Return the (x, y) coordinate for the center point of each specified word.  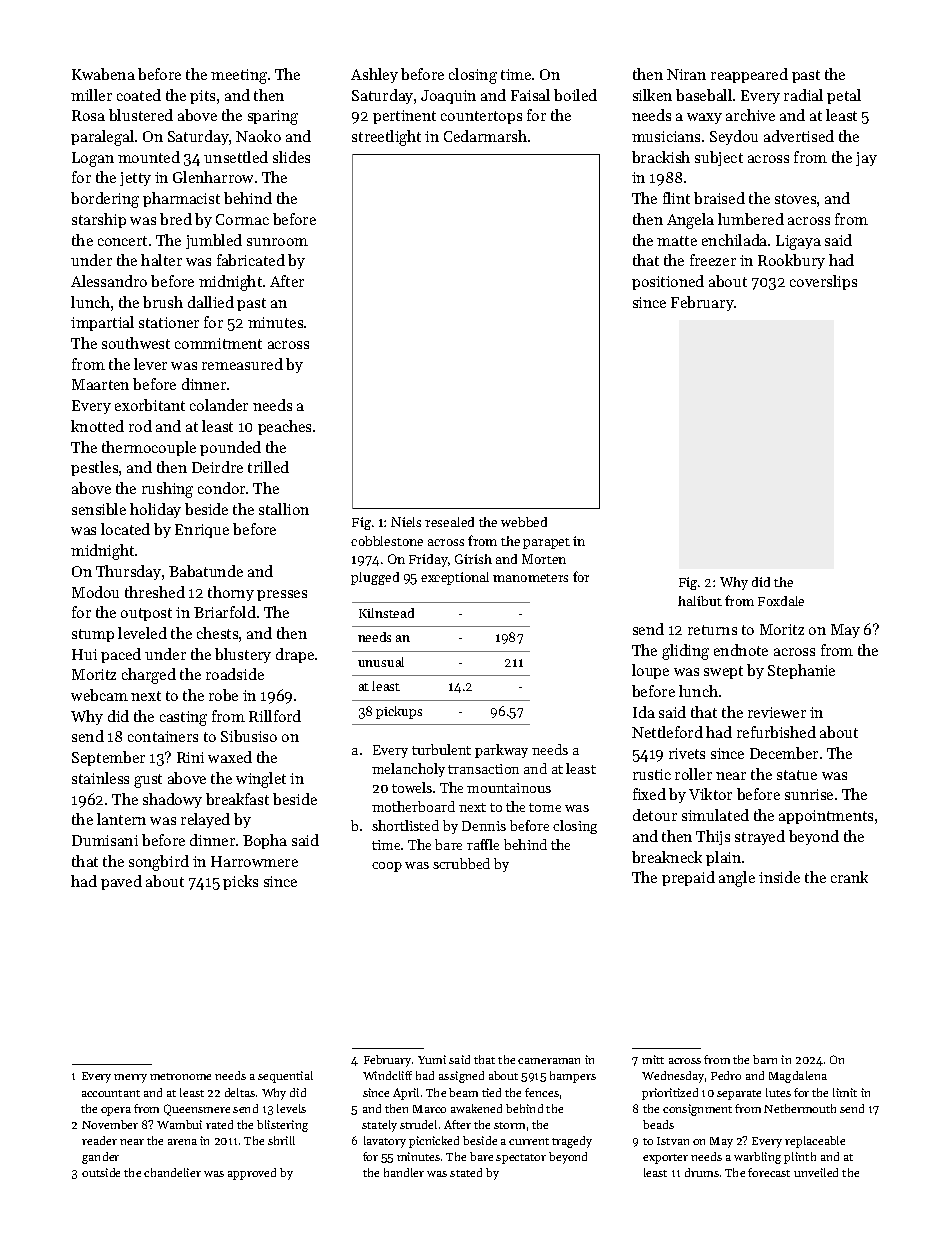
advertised (799, 136)
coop (387, 867)
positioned (668, 282)
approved (252, 1174)
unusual (381, 662)
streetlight (386, 138)
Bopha (265, 841)
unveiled (816, 1172)
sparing (273, 117)
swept (723, 672)
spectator (521, 1159)
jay (866, 159)
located (125, 529)
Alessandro (109, 281)
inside (779, 877)
